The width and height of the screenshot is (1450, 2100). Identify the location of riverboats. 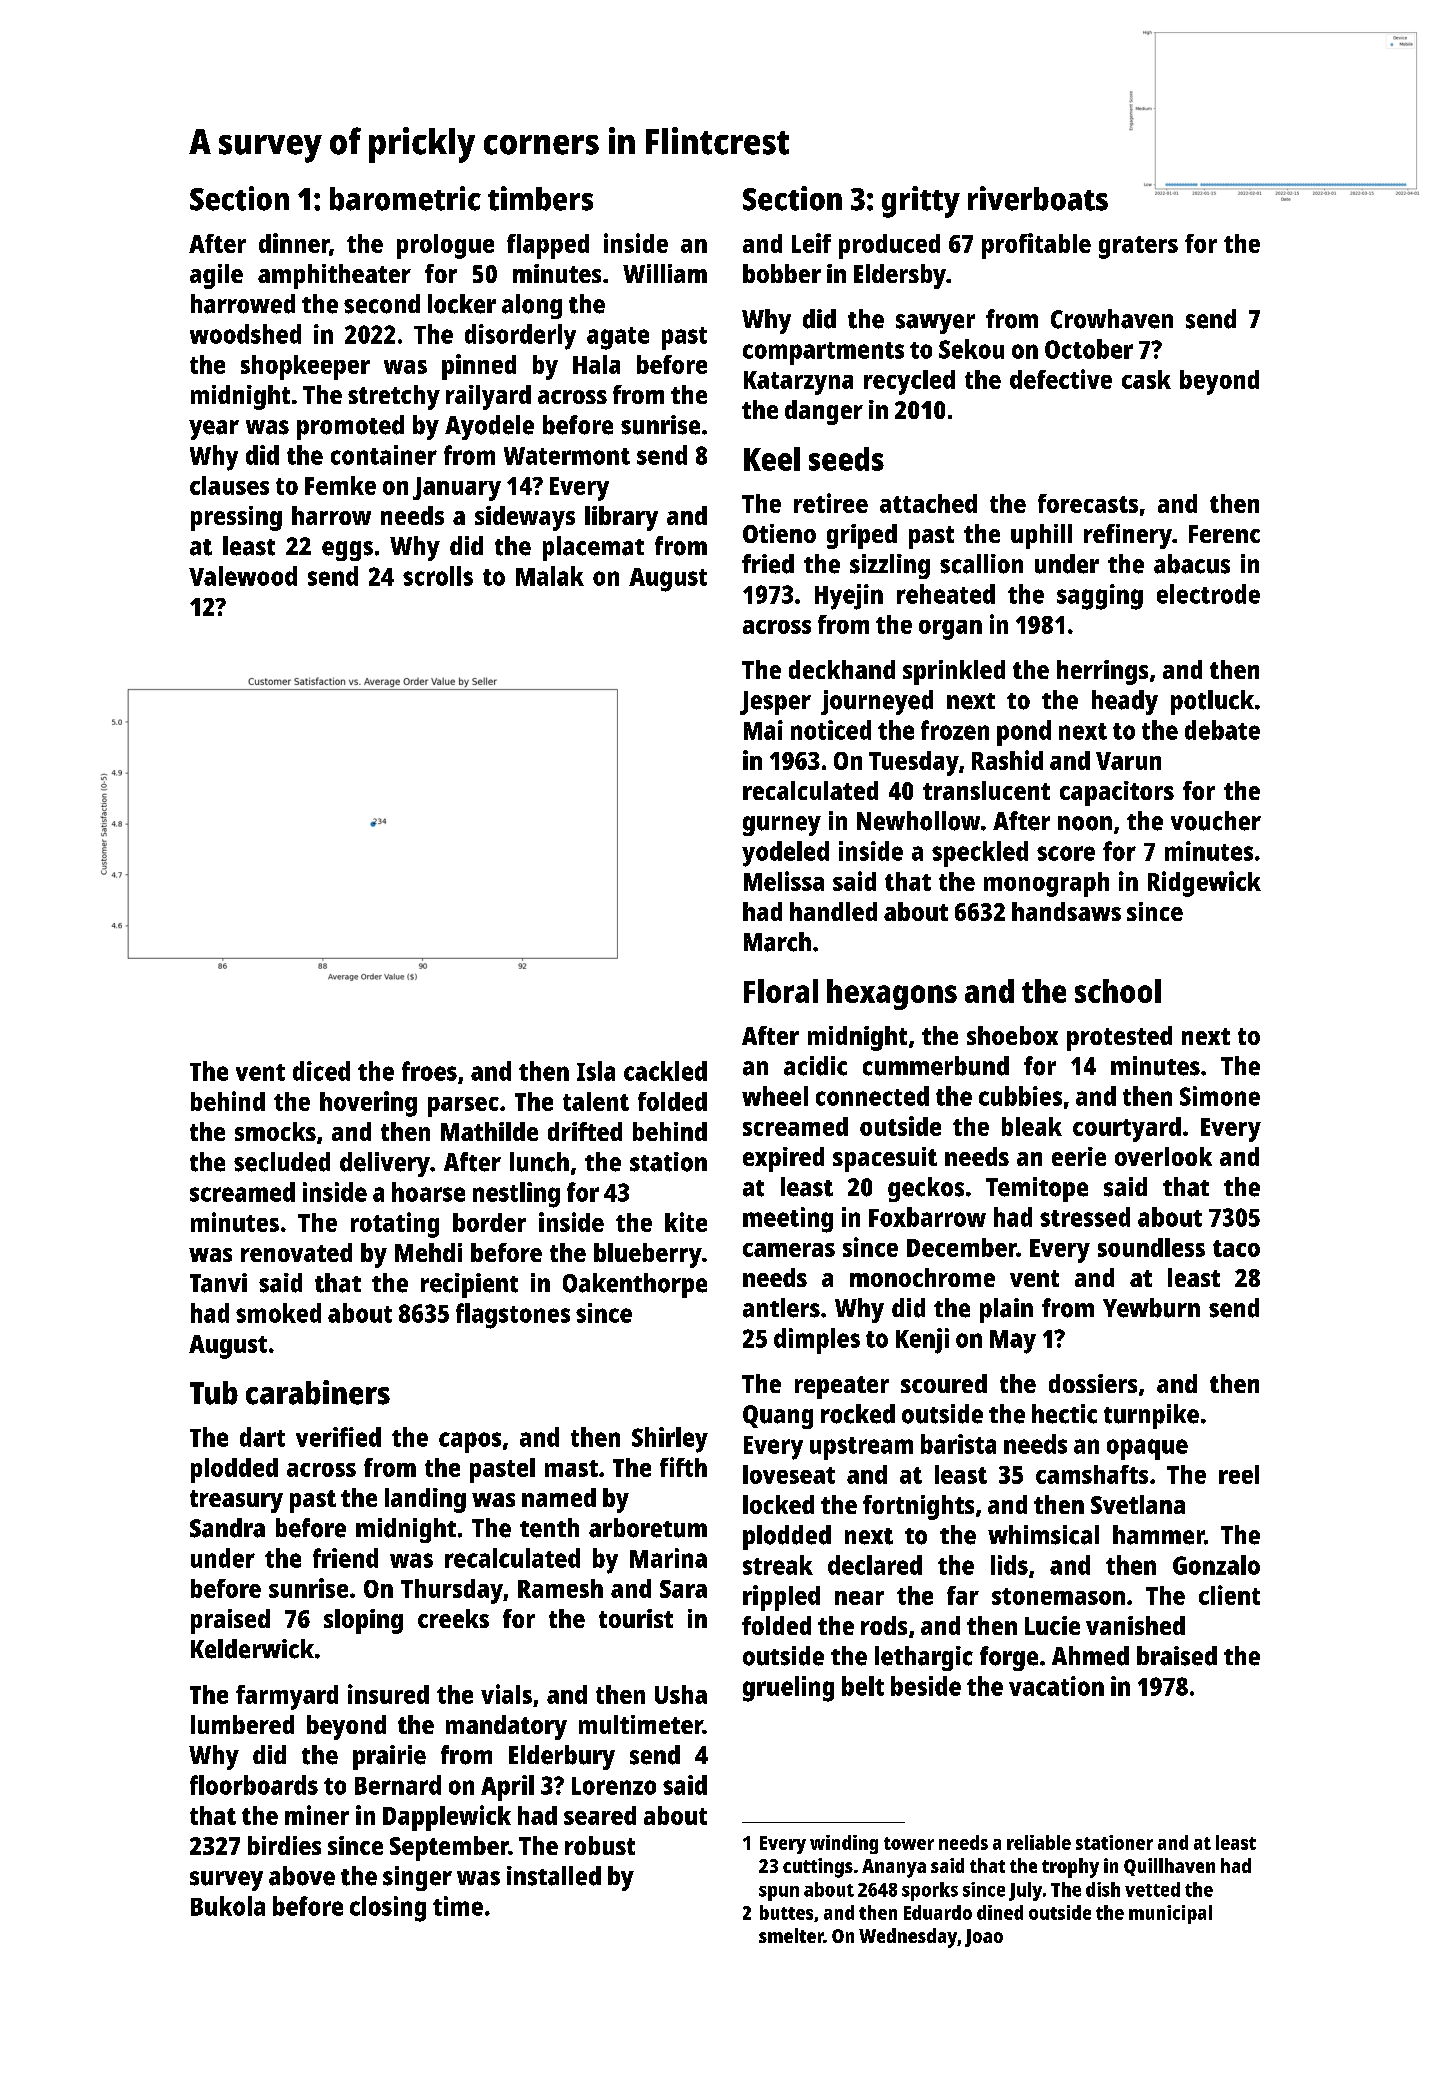
(1038, 198).
